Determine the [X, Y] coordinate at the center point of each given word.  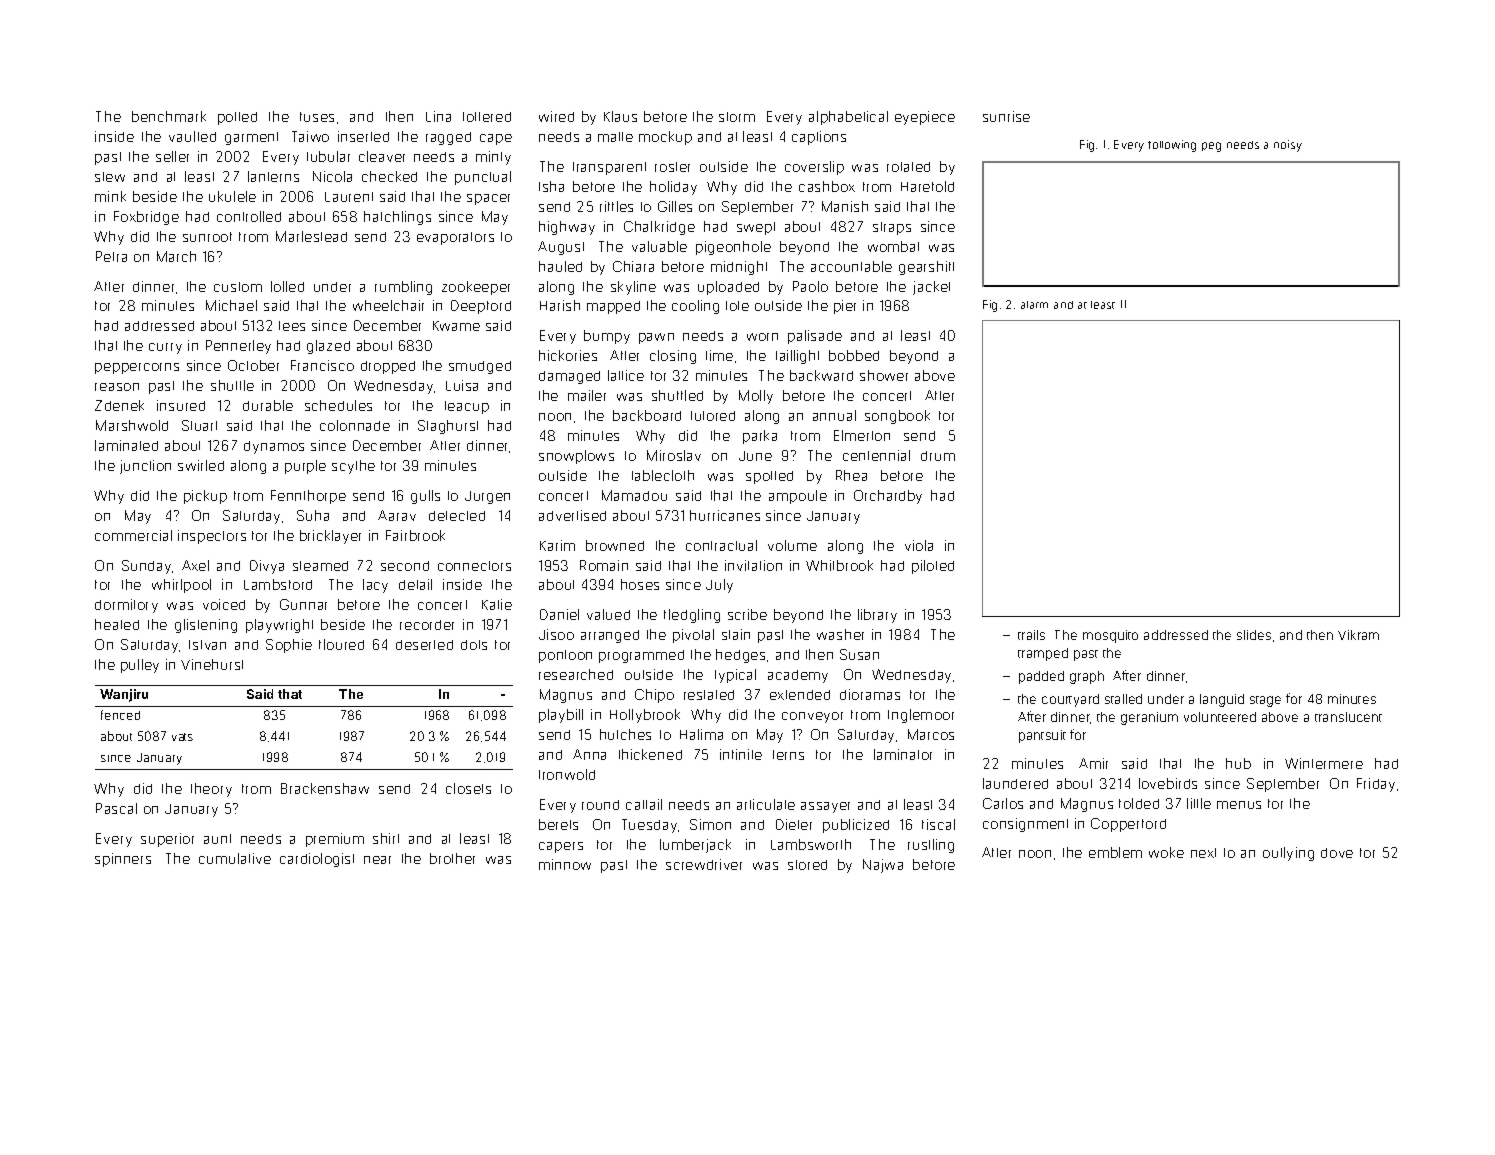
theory [211, 790]
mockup [665, 138]
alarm [1034, 305]
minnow [565, 864]
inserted [363, 136]
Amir [1093, 763]
